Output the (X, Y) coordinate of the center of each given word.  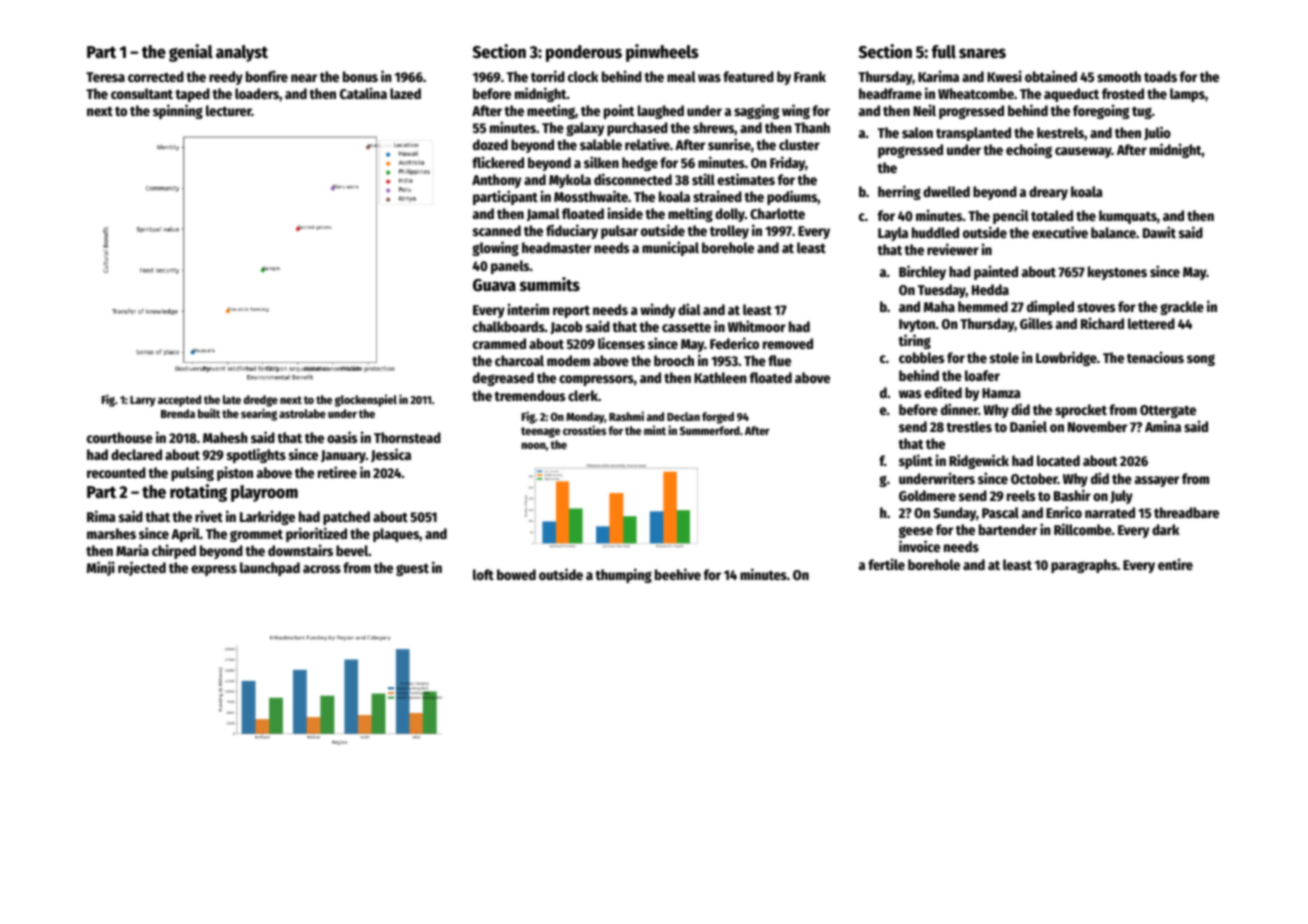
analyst (242, 53)
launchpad (270, 569)
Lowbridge (1066, 358)
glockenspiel (366, 400)
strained (717, 196)
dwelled (946, 191)
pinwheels (662, 53)
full (944, 52)
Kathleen (720, 377)
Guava (494, 285)
